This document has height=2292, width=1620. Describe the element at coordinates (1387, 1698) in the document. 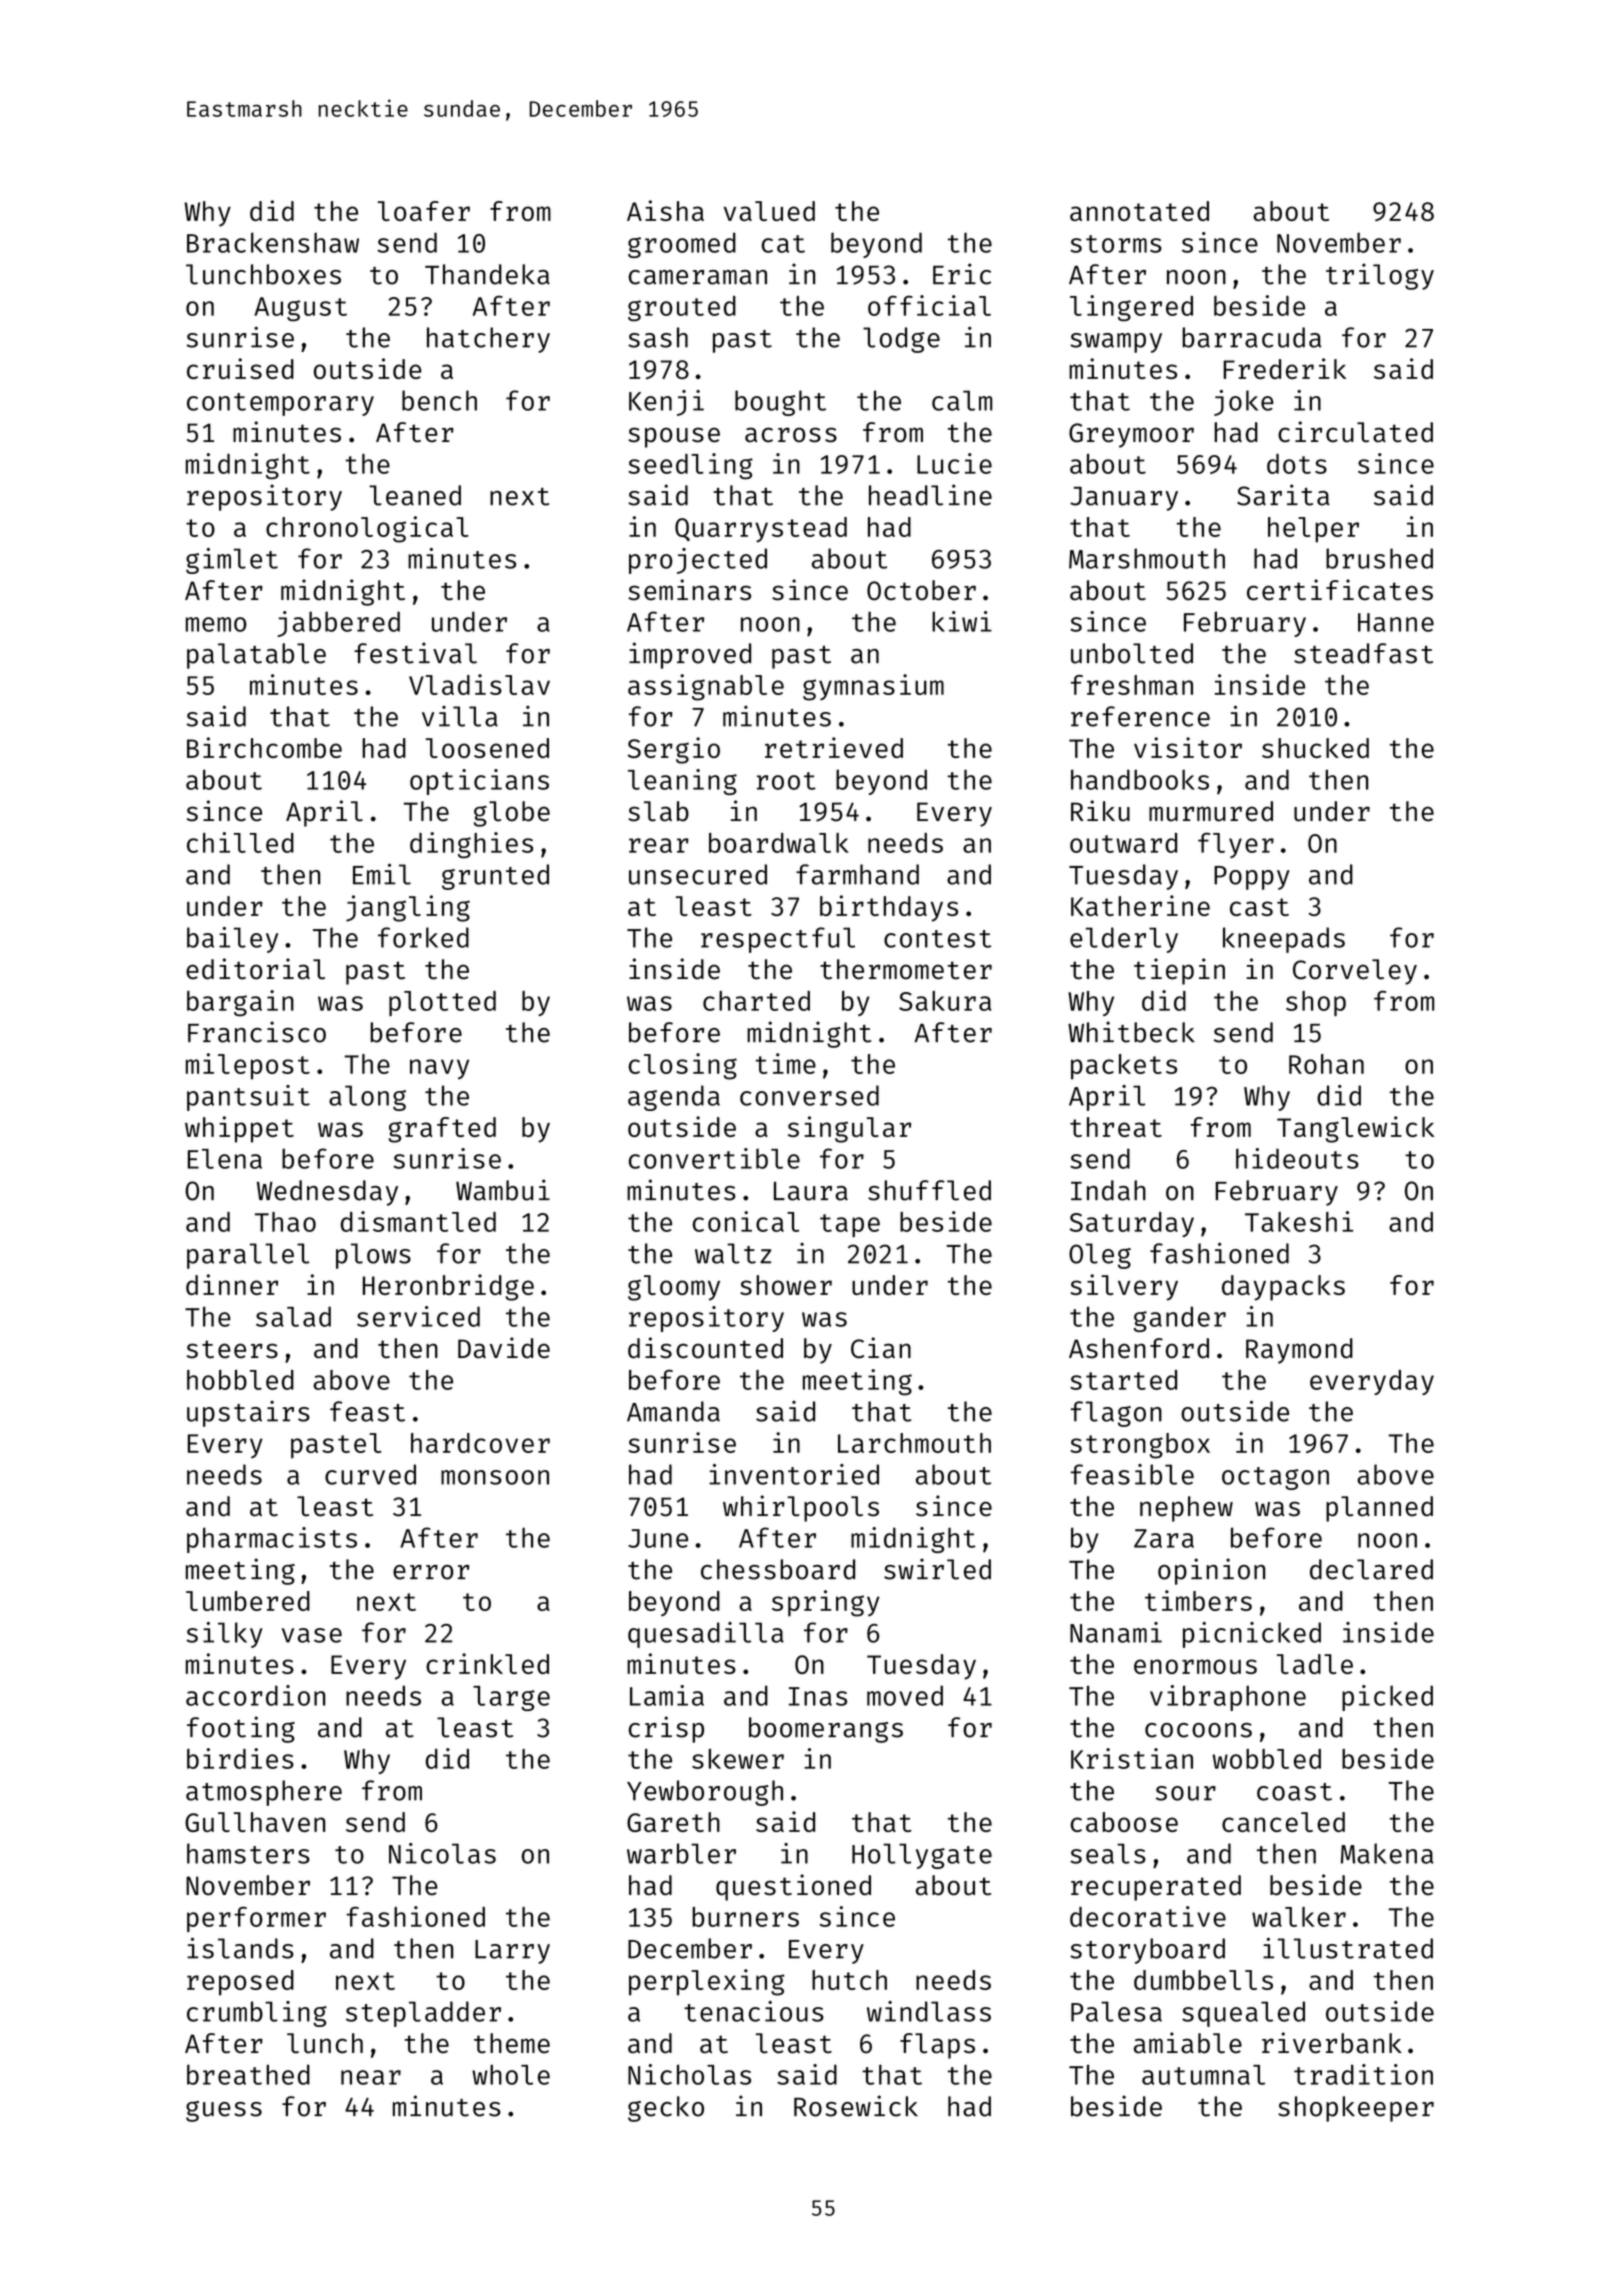

I see `picked` at that location.
